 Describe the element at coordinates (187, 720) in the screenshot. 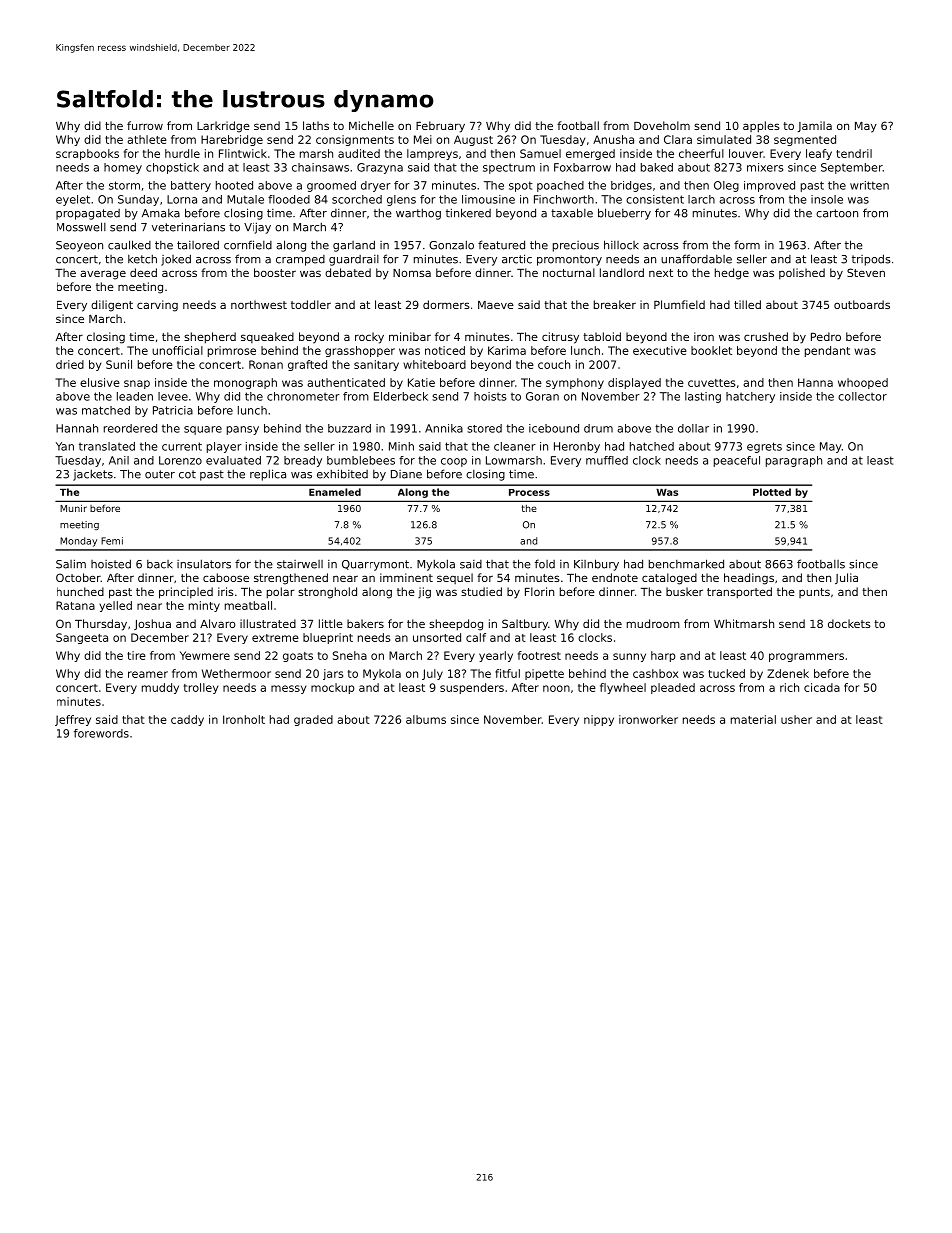

I see `caddy` at that location.
